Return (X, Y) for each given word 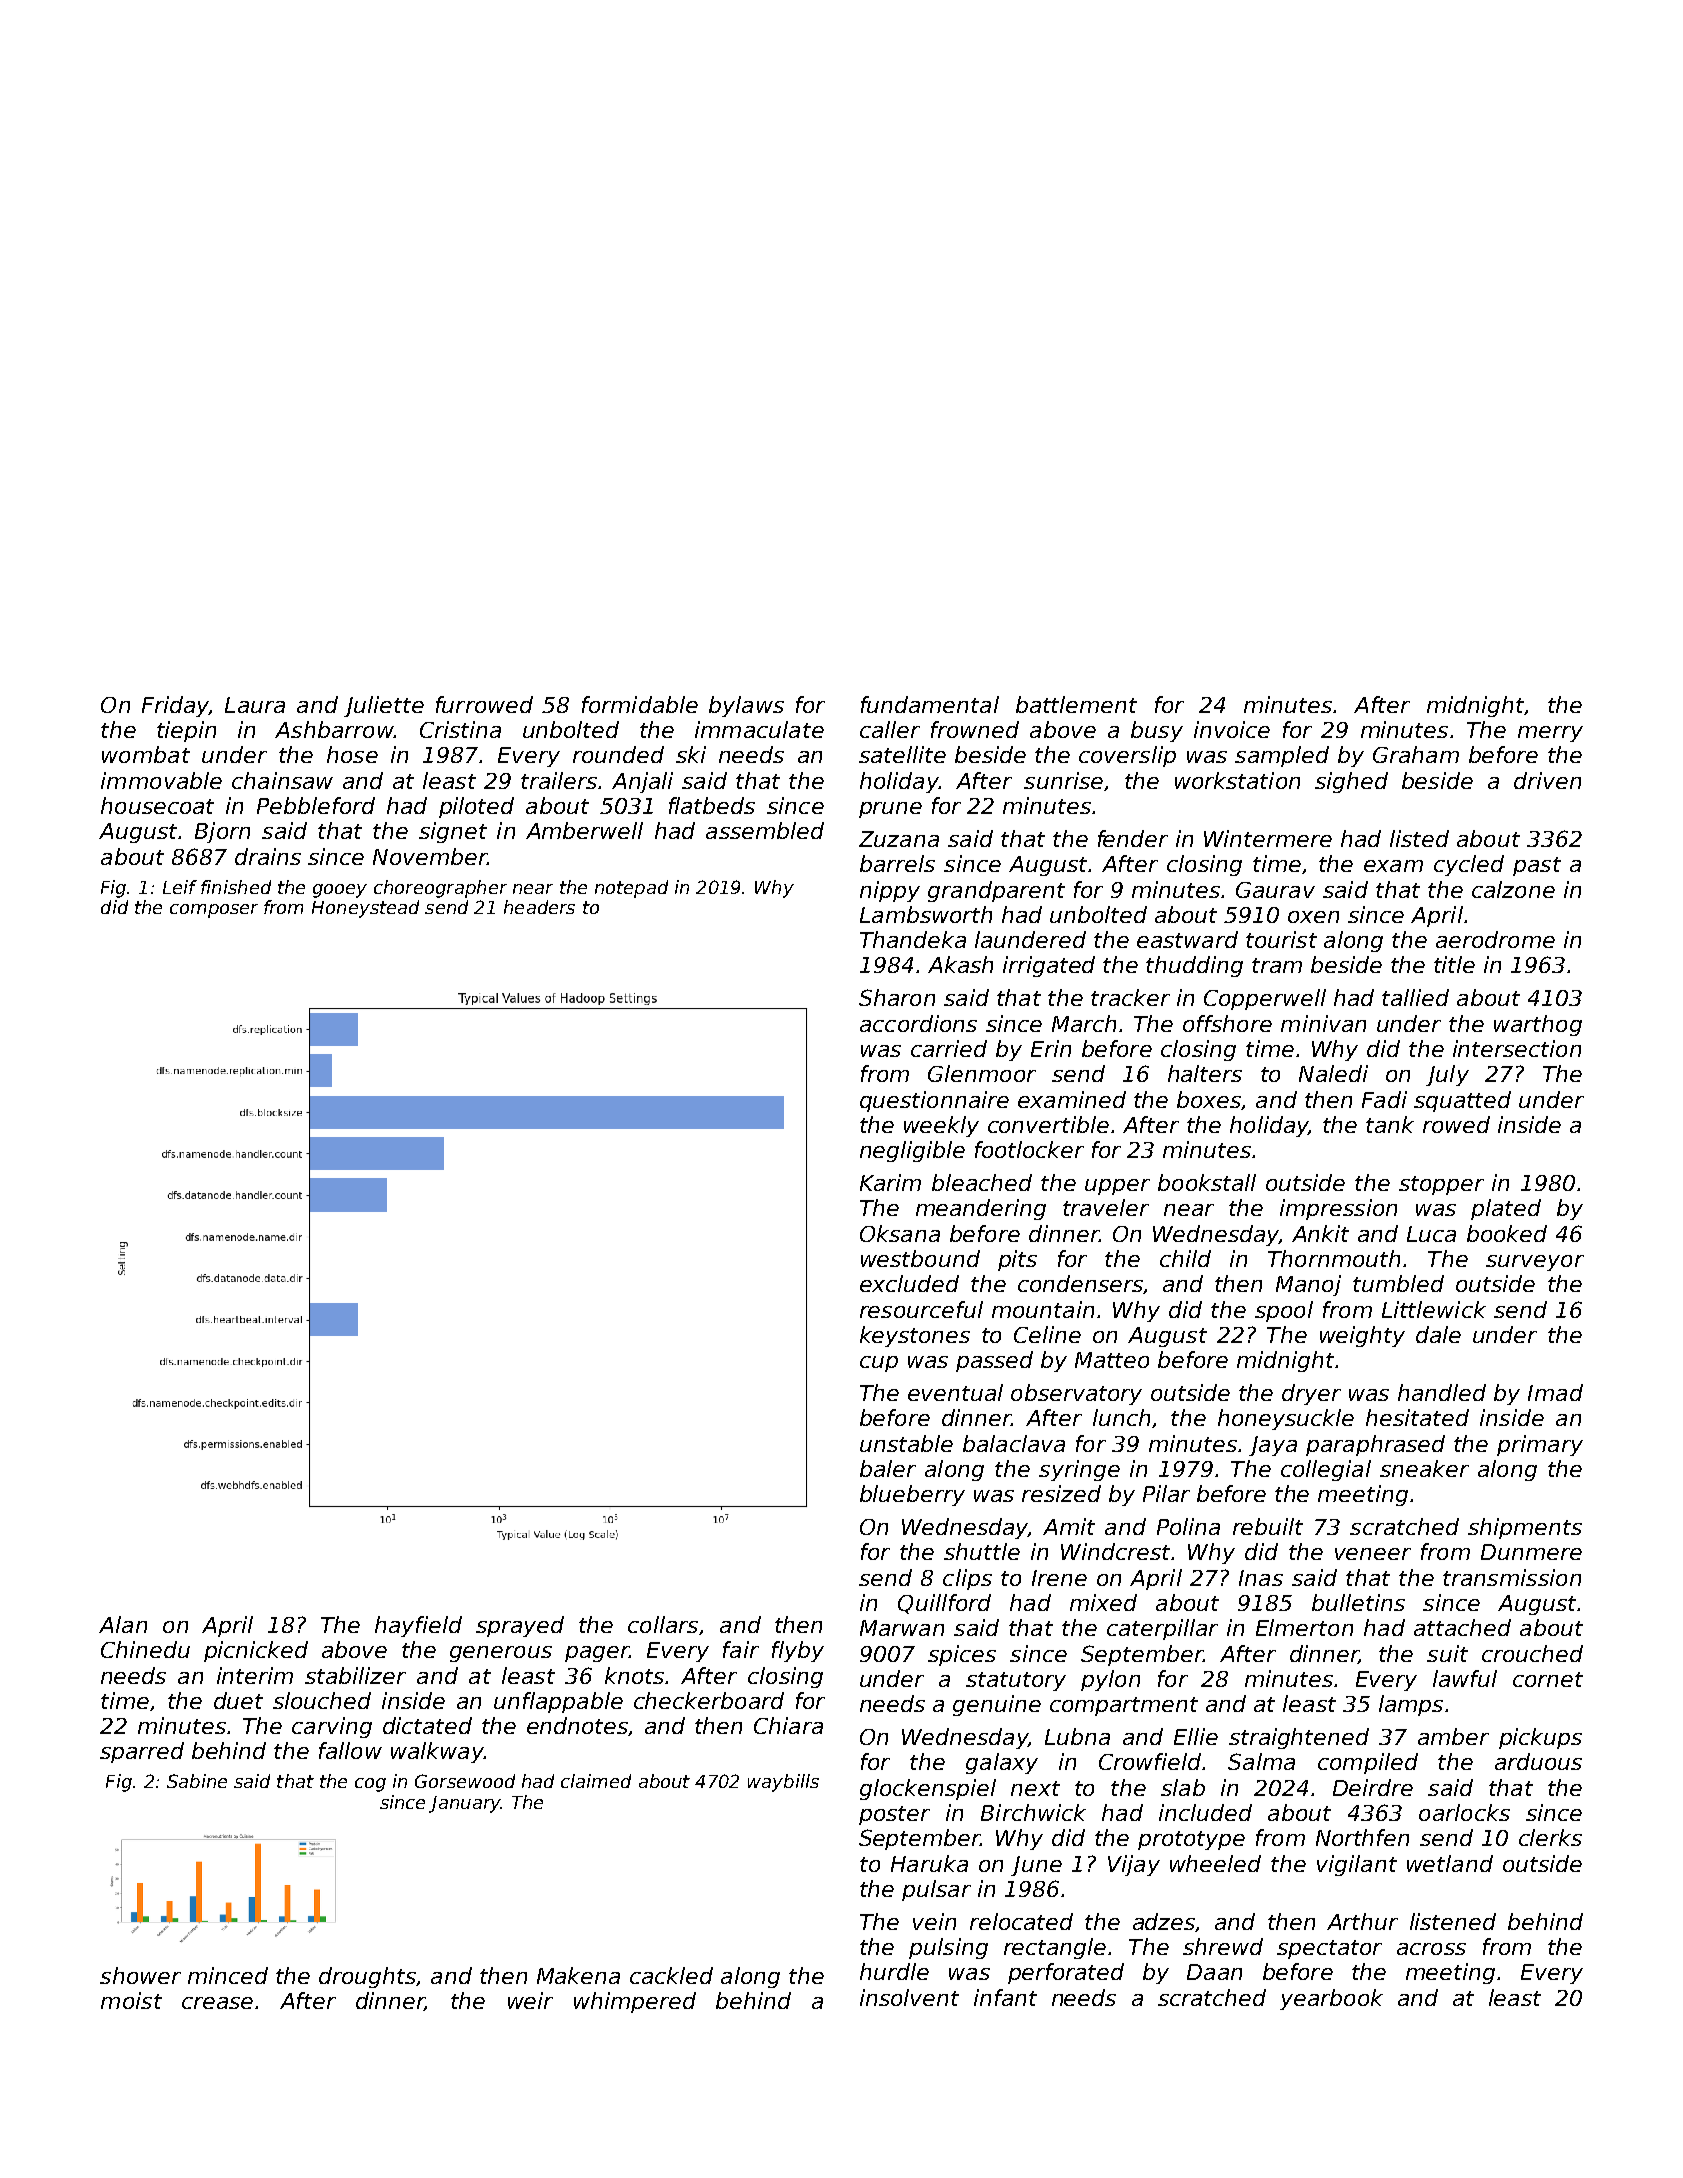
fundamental (930, 704)
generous (501, 1654)
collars (663, 1624)
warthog (1538, 1025)
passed (994, 1361)
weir (530, 2000)
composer (214, 911)
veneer (1373, 1554)
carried (949, 1048)
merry (1550, 734)
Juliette (384, 706)
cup (879, 1364)
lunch (1121, 1417)
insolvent (909, 1997)
